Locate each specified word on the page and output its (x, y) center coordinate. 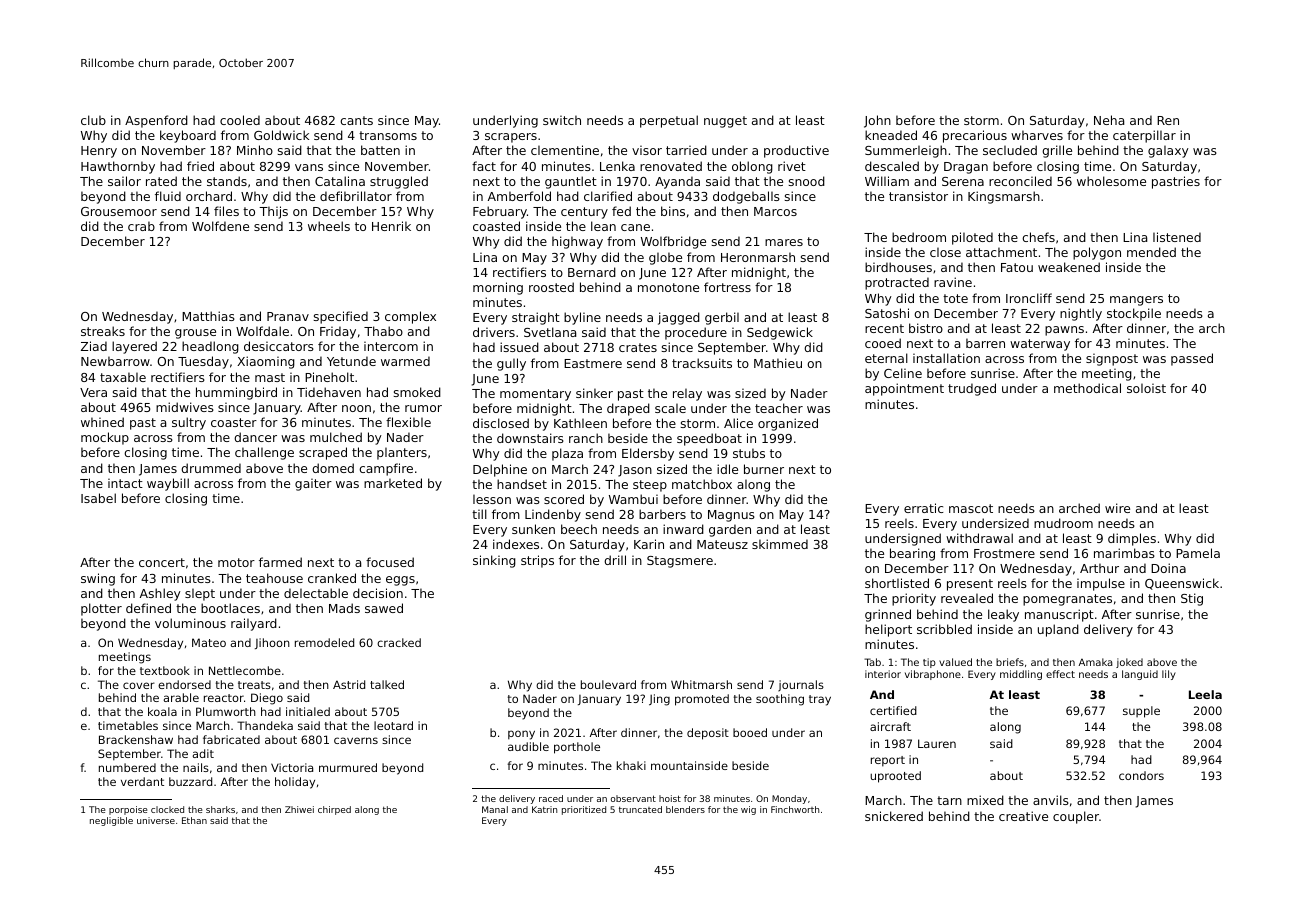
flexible (408, 422)
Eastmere (593, 363)
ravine (953, 282)
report (888, 761)
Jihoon (272, 643)
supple (1141, 712)
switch (562, 120)
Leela (1205, 694)
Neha (1109, 120)
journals (801, 686)
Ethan (194, 820)
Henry (99, 152)
